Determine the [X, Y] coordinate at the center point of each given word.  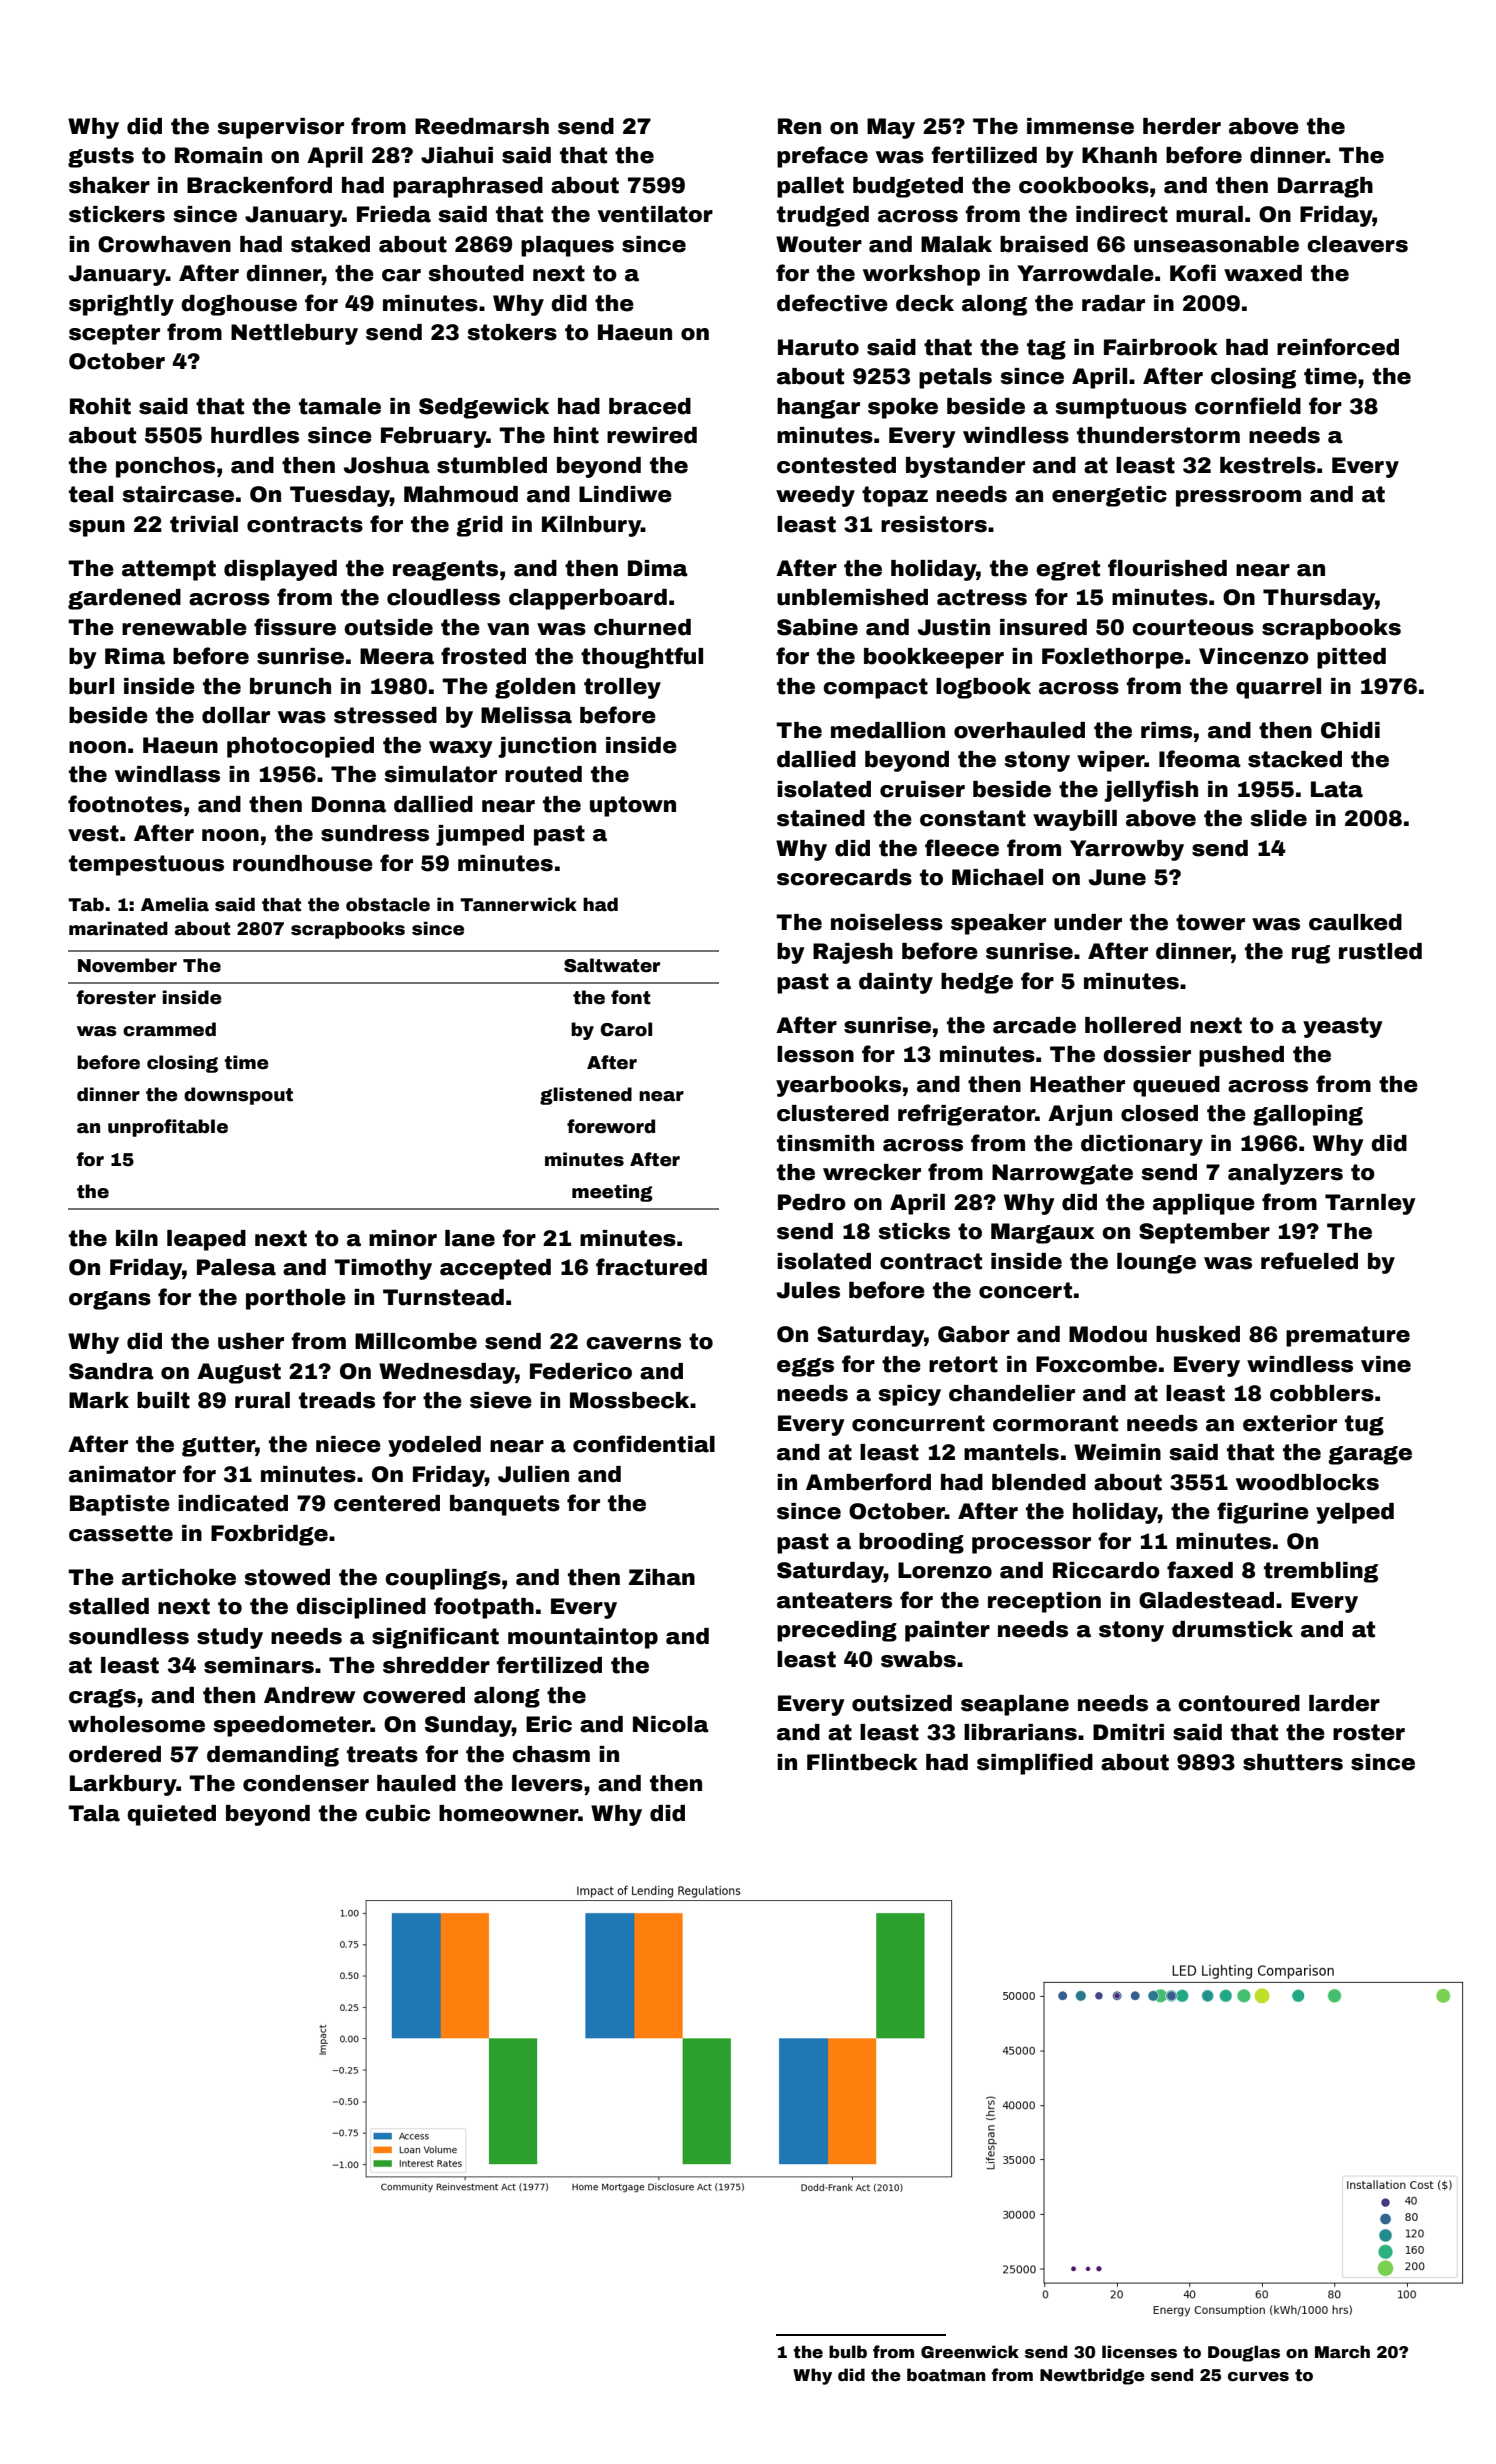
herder [1182, 126]
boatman [946, 2375]
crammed [169, 1029]
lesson [815, 1054]
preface [822, 157]
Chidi [1350, 730]
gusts [101, 157]
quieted [171, 1815]
